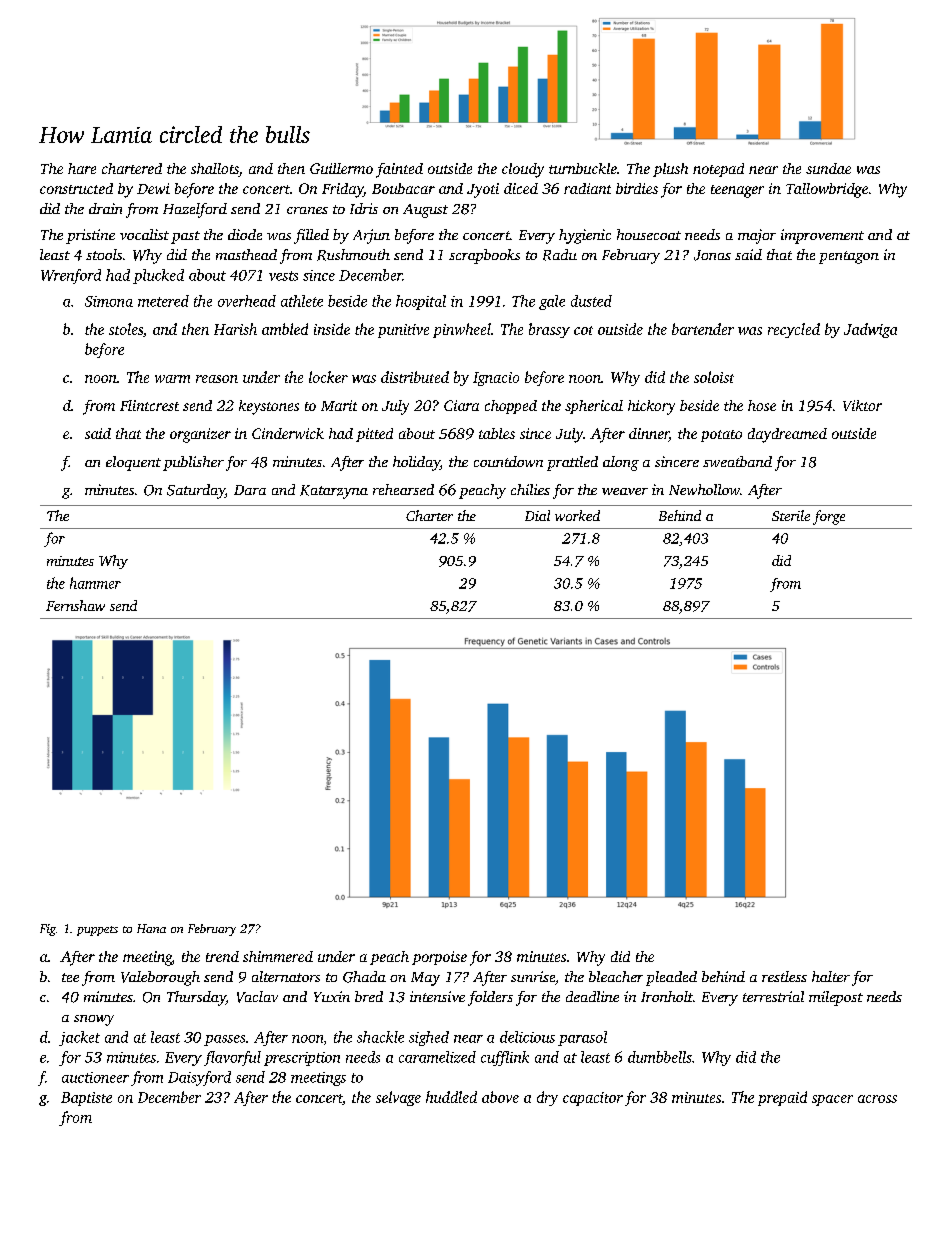 This screenshot has height=1233, width=952. Describe the element at coordinates (870, 330) in the screenshot. I see `Jadwiga` at that location.
